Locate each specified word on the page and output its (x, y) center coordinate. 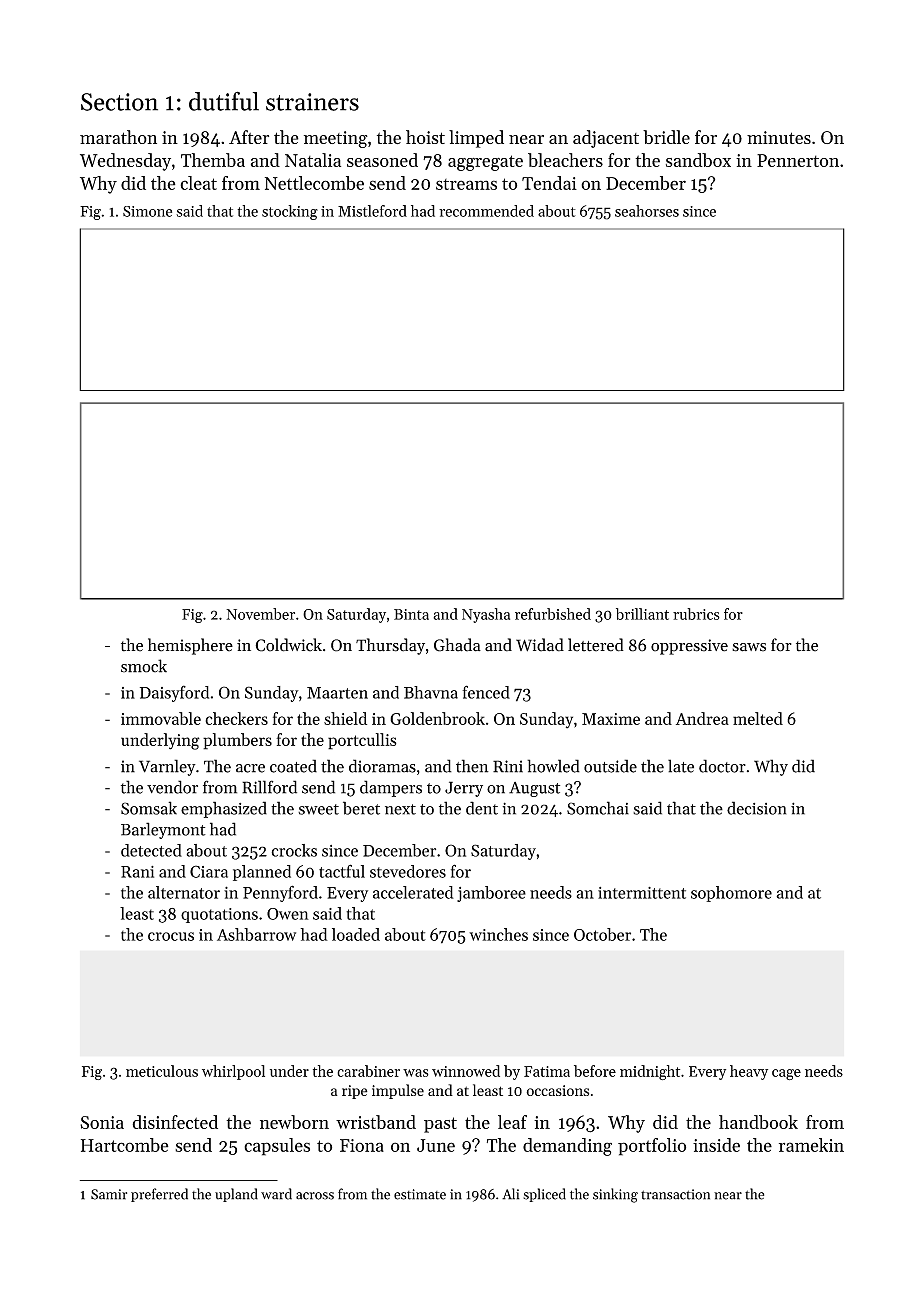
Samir (109, 1194)
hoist (425, 137)
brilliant (642, 614)
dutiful (224, 101)
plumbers (237, 741)
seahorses (647, 211)
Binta (411, 614)
